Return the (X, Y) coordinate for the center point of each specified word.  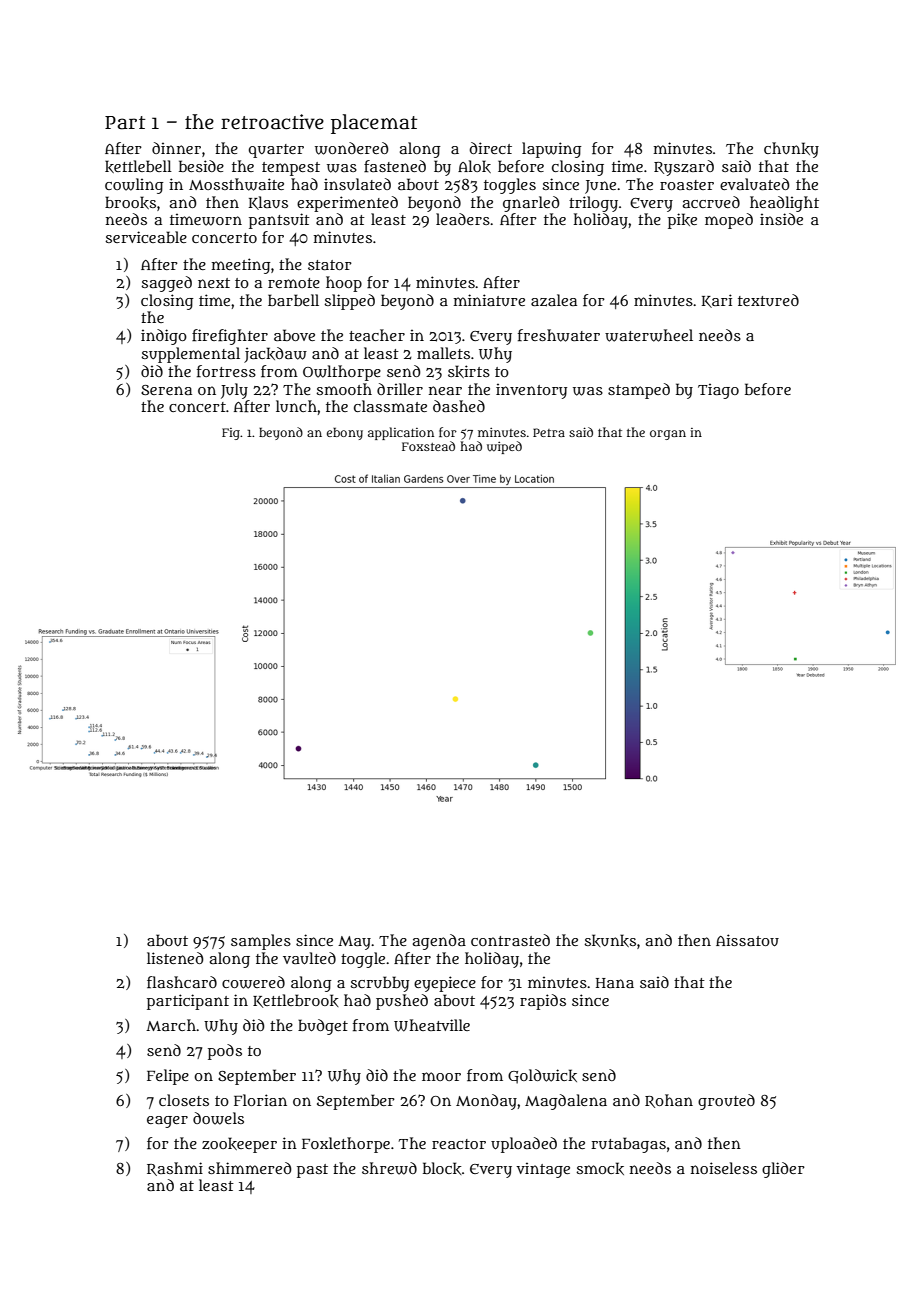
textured (768, 300)
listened (175, 958)
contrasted (510, 940)
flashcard (182, 982)
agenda (439, 942)
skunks (610, 940)
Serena (166, 390)
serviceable (146, 237)
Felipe (168, 1077)
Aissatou (747, 940)
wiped (504, 447)
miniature (489, 300)
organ (668, 435)
